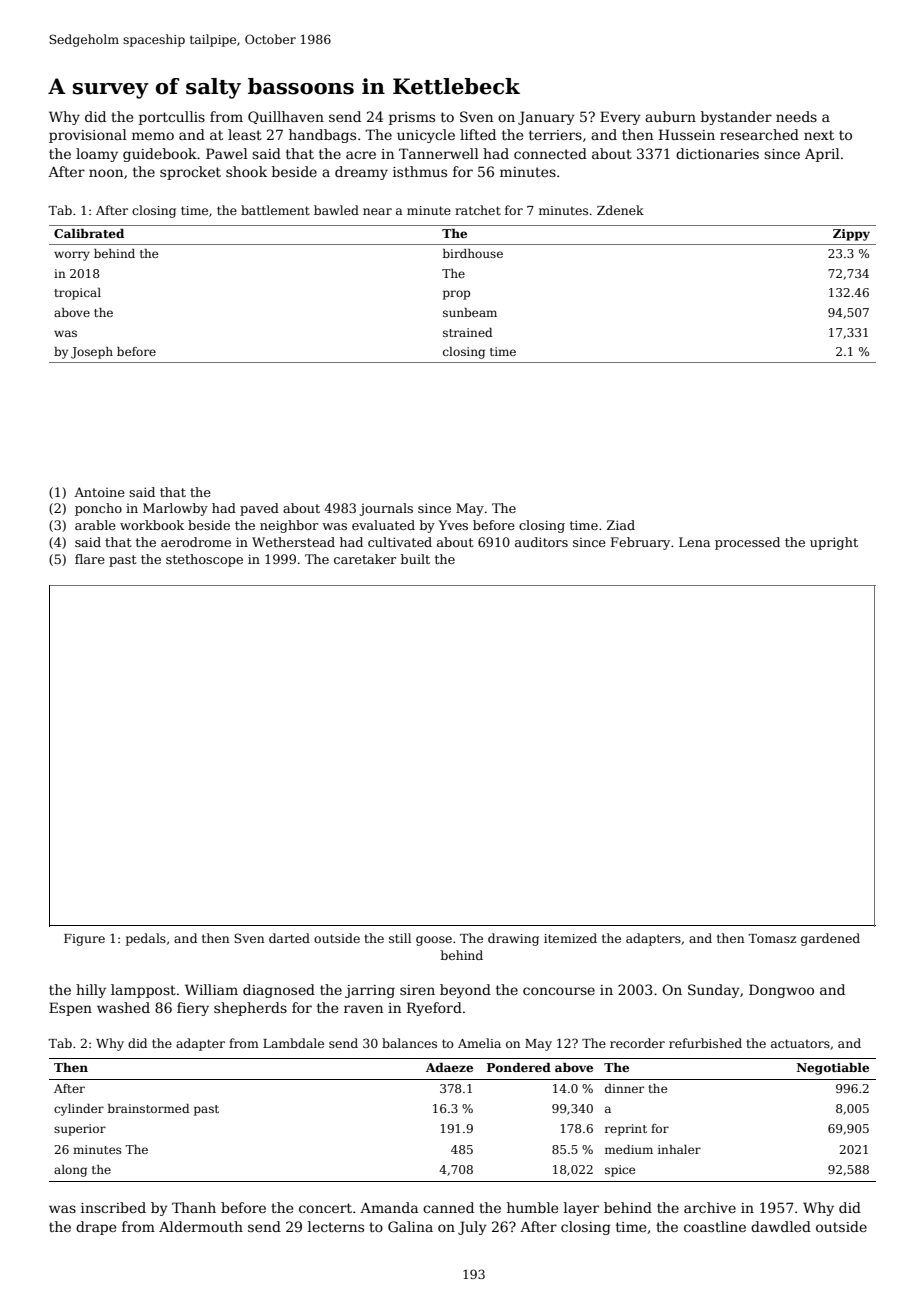  Describe the element at coordinates (747, 543) in the document. I see `processed` at that location.
